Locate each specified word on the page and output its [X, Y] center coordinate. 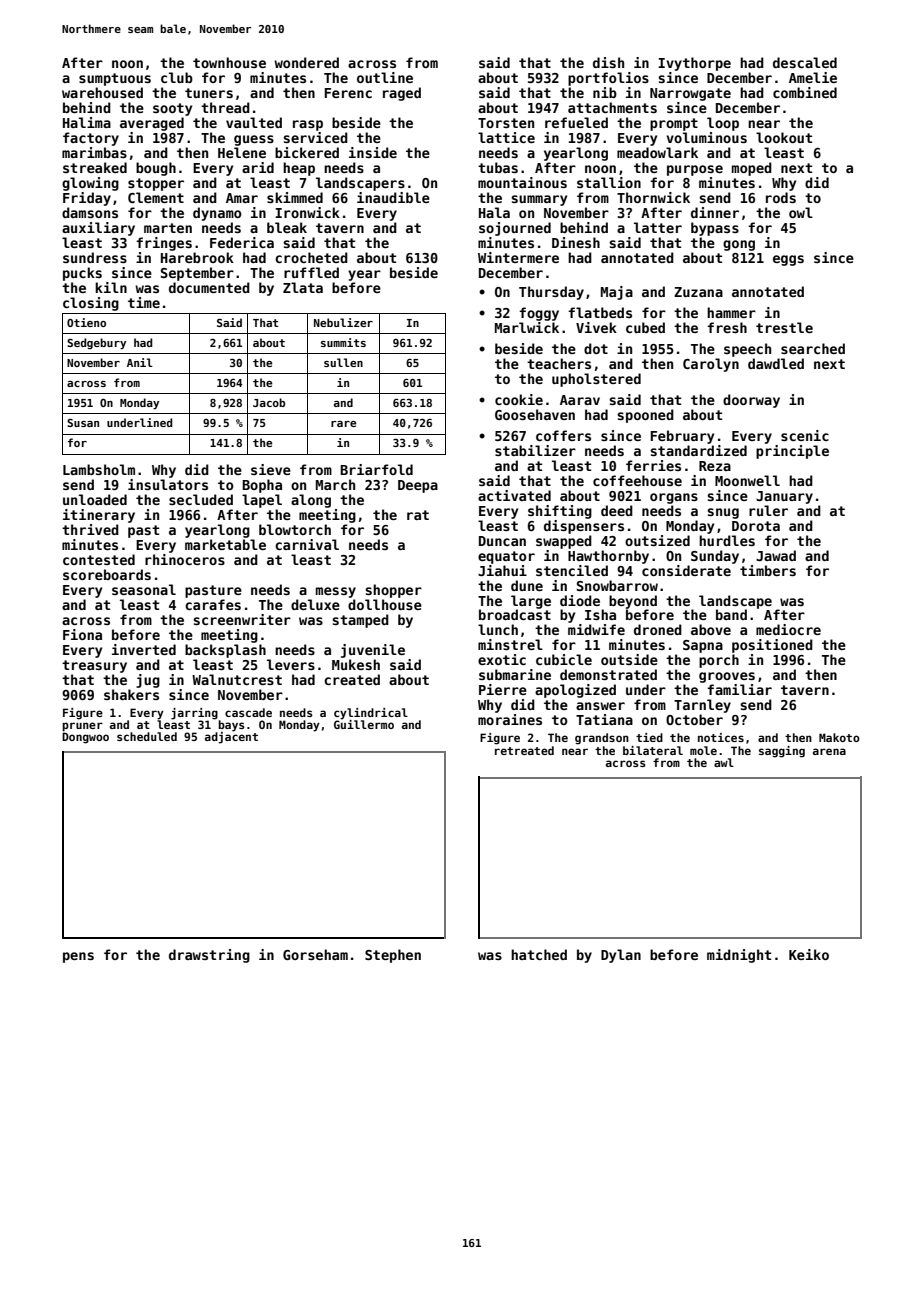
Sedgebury [96, 344]
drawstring [209, 956]
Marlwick [527, 327]
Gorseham [315, 954]
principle [792, 452]
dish [608, 62]
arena [829, 751]
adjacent [231, 738]
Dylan [621, 956]
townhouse [229, 62]
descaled [805, 62]
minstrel [510, 644]
